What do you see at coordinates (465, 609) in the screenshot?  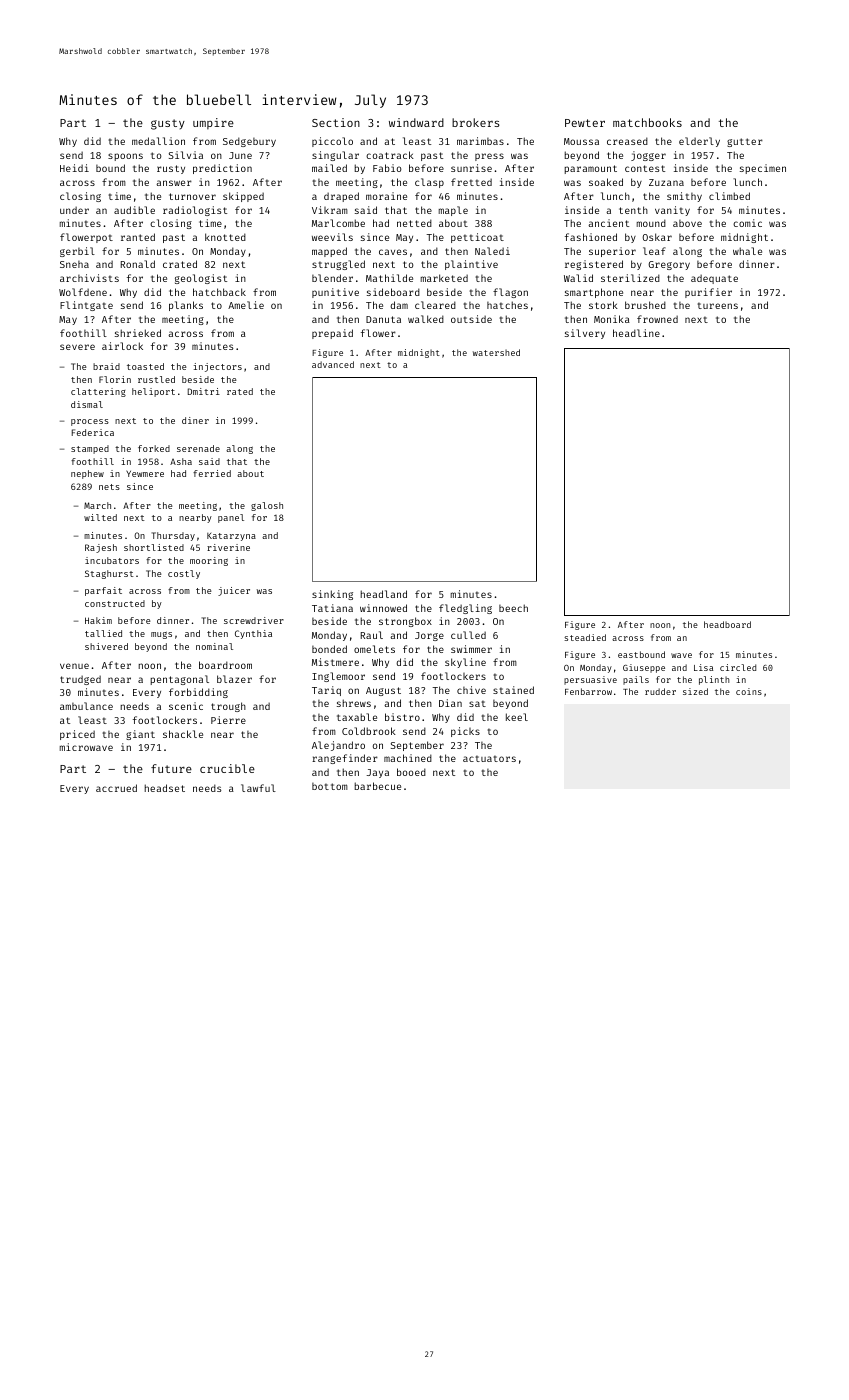 I see `fledgling` at bounding box center [465, 609].
